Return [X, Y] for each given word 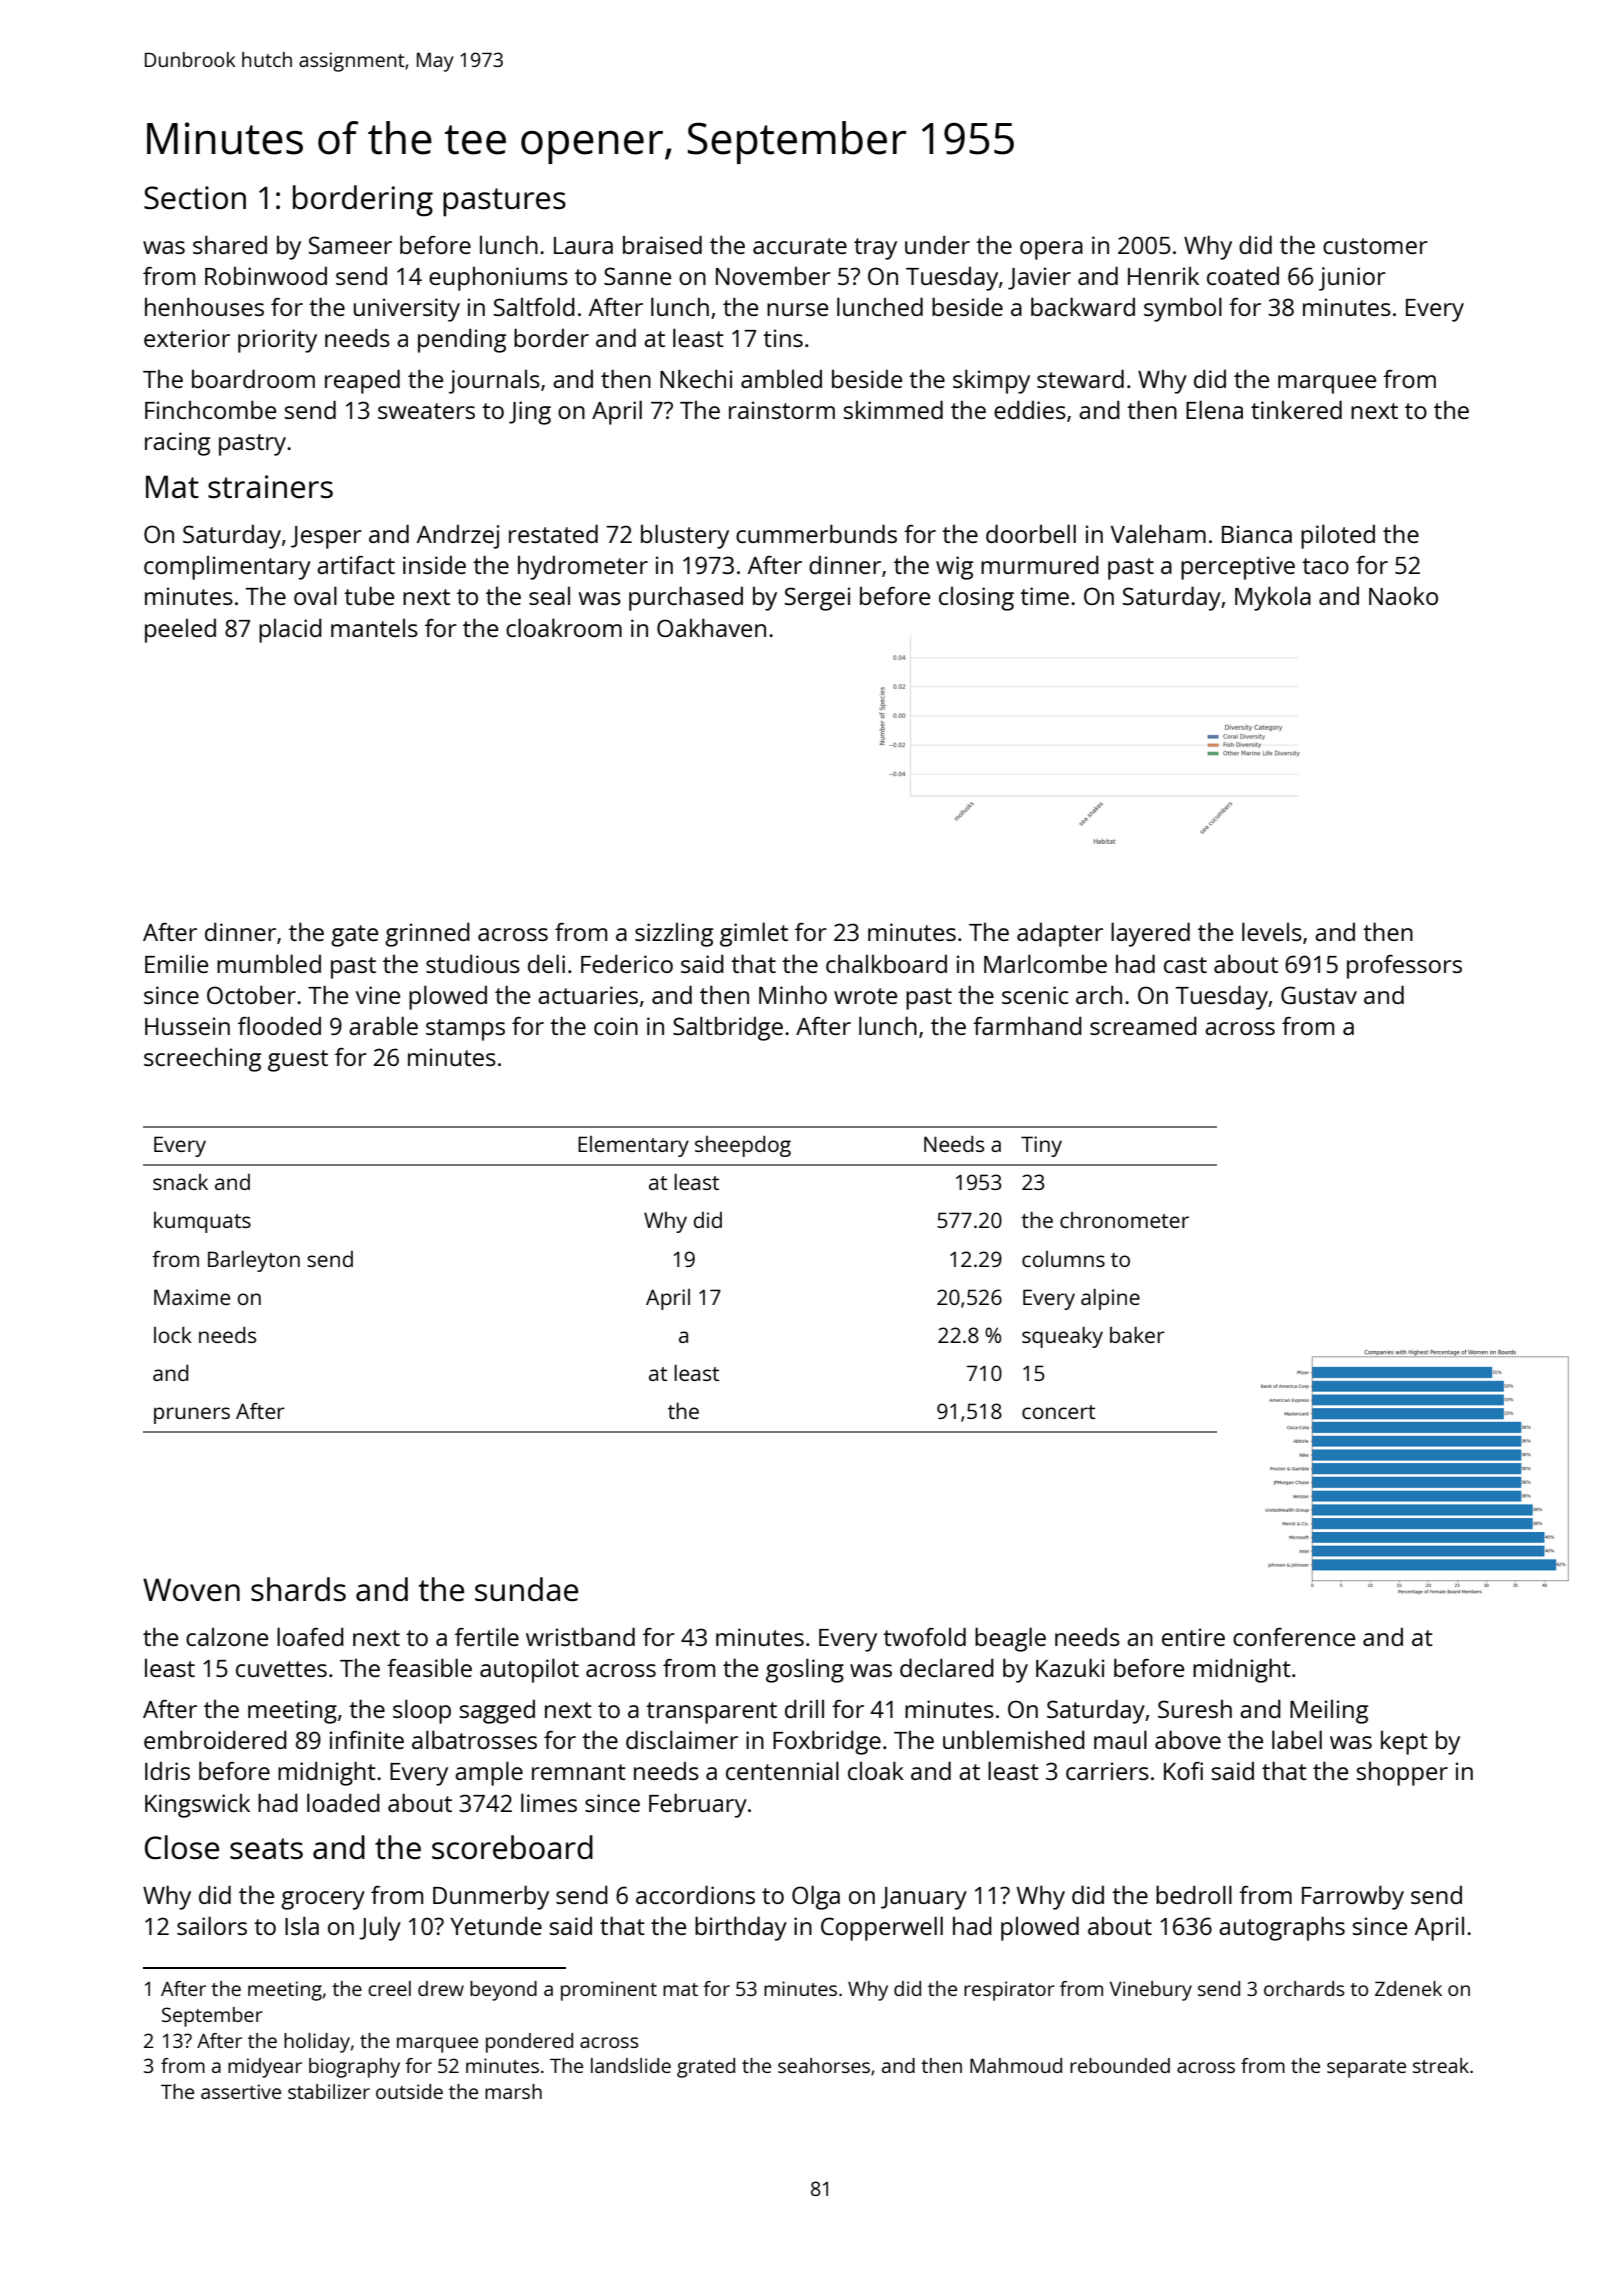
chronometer [1124, 1220]
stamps [465, 1030]
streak [1441, 2065]
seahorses [824, 2065]
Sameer [350, 245]
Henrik [1163, 276]
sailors [212, 1925]
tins [783, 338]
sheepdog [743, 1146]
